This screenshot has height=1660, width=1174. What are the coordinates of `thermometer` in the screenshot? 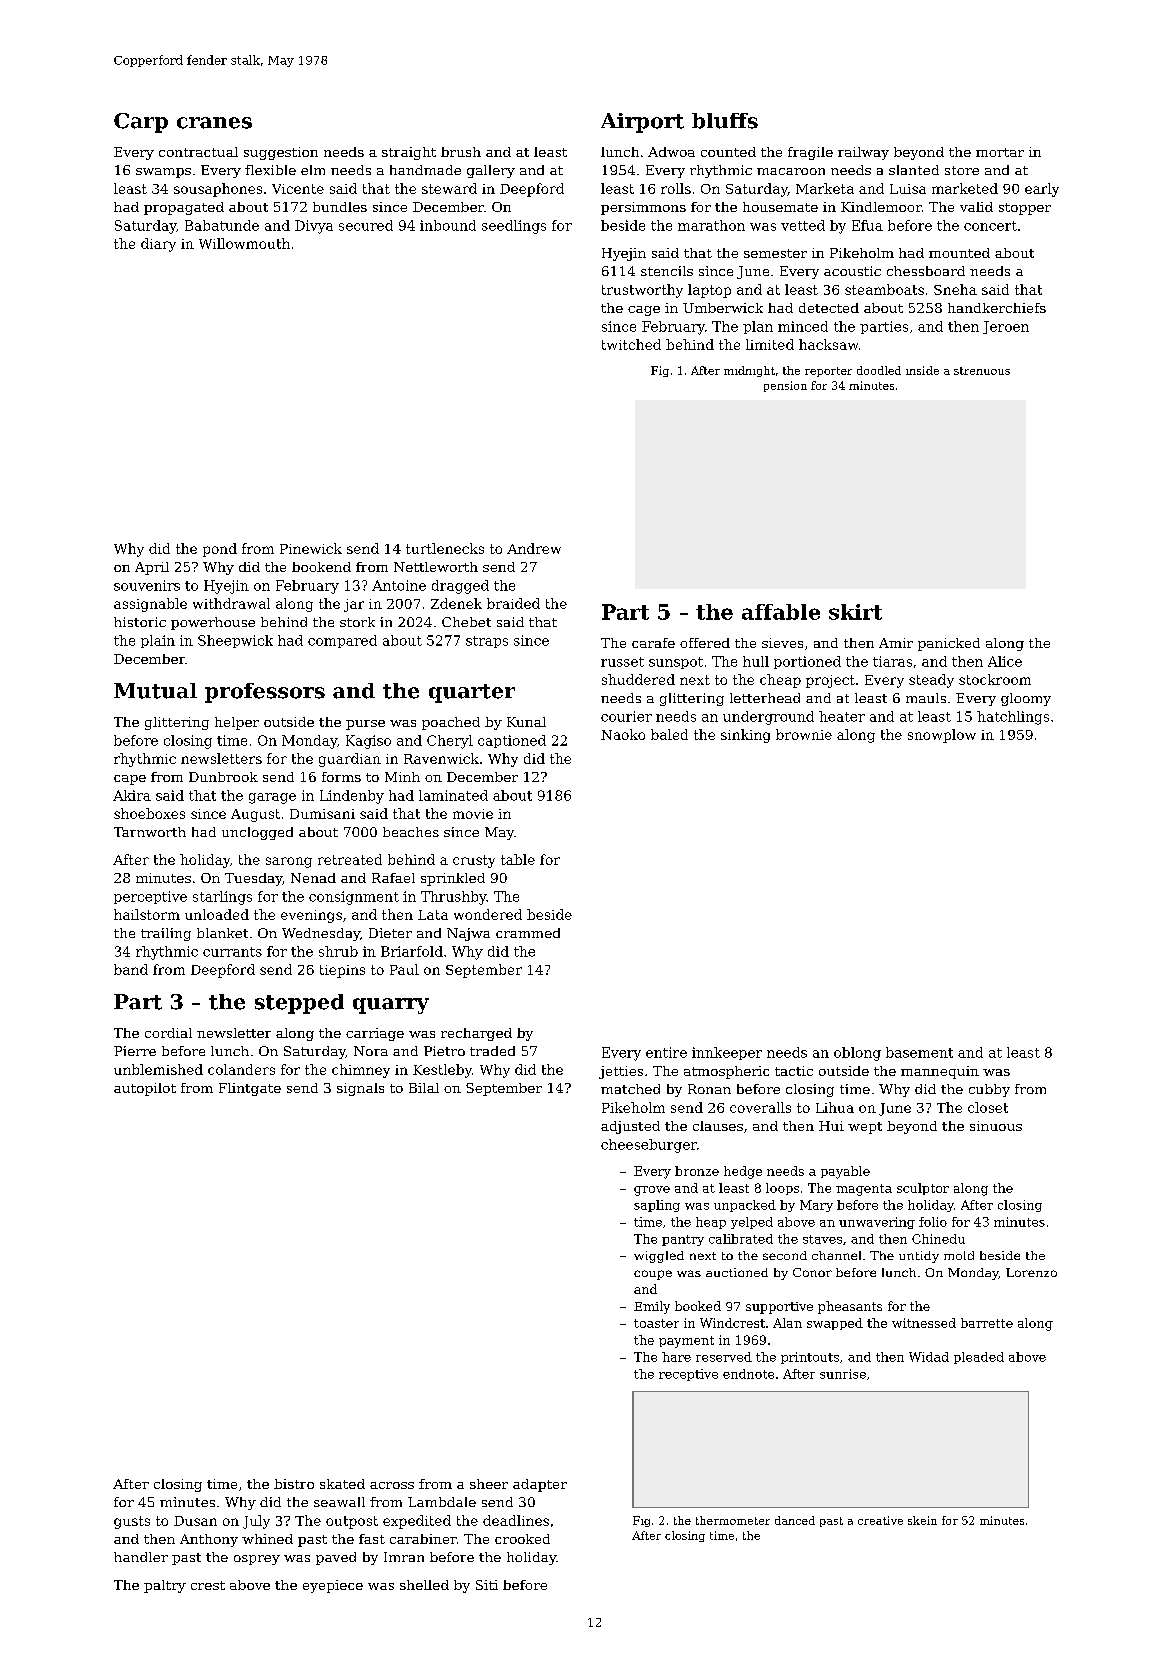 It's located at (733, 1520).
